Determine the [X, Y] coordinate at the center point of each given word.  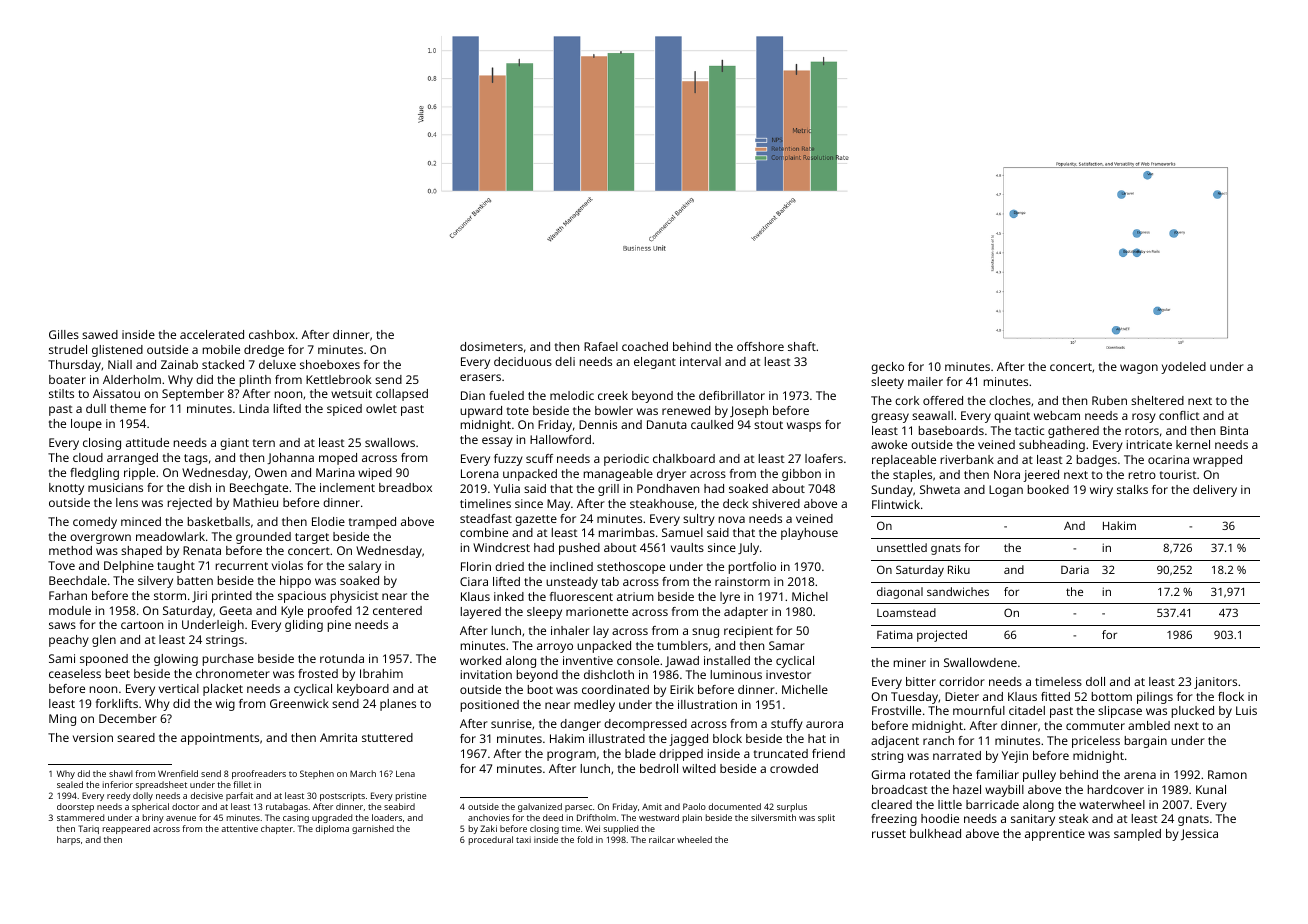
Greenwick [299, 703]
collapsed [402, 395]
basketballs [219, 521]
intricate [1149, 444]
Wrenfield [178, 773]
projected [942, 636]
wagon [1139, 369]
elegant [655, 363]
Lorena [480, 473]
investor [788, 674]
